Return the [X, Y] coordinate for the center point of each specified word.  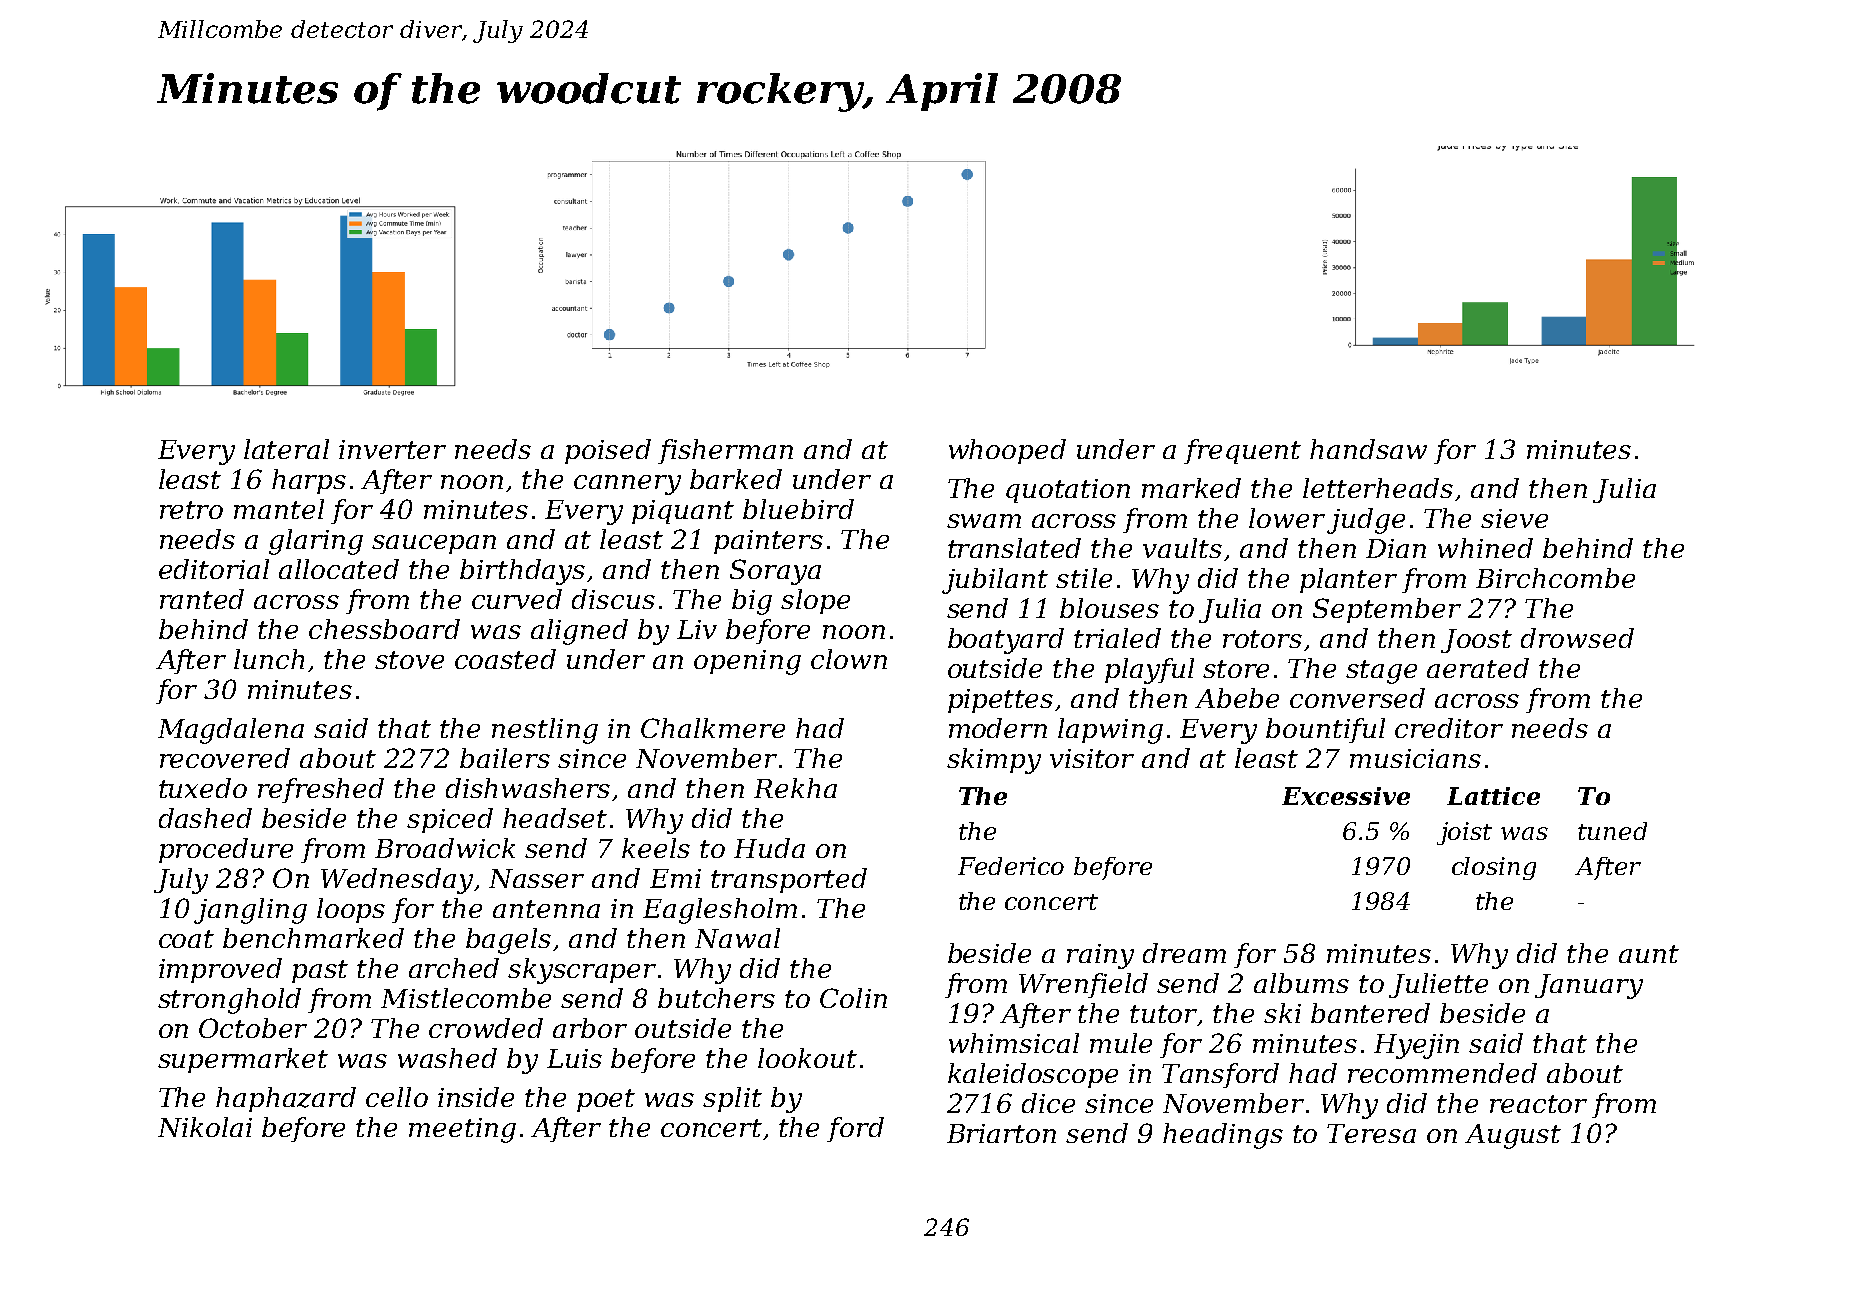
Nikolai [205, 1127]
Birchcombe [1555, 578]
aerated [1478, 668]
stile [1084, 578]
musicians [1415, 758]
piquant [683, 512]
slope [815, 601]
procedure [226, 850]
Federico [1011, 866]
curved [517, 599]
